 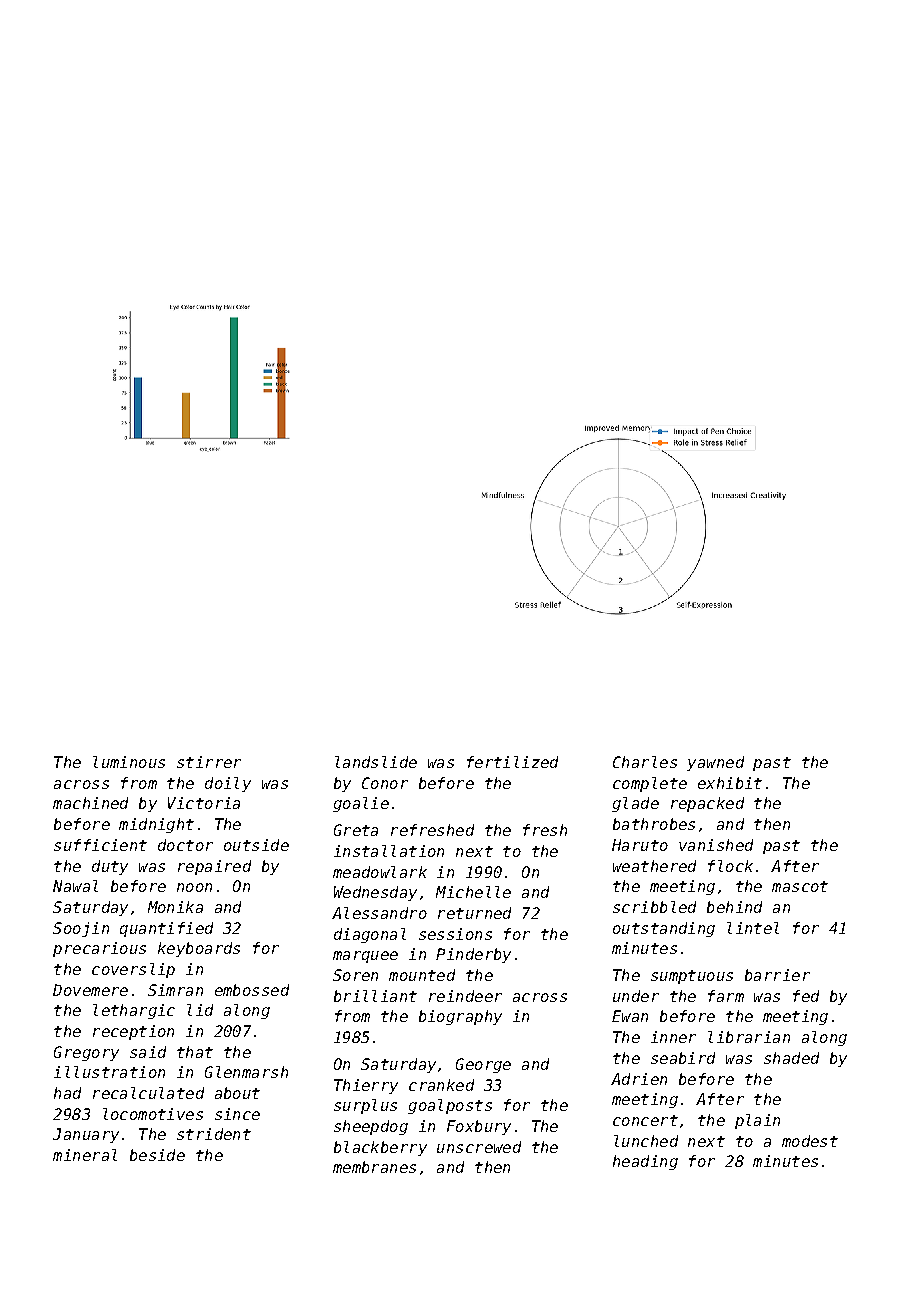 I want to click on membranes, so click(x=374, y=1167).
